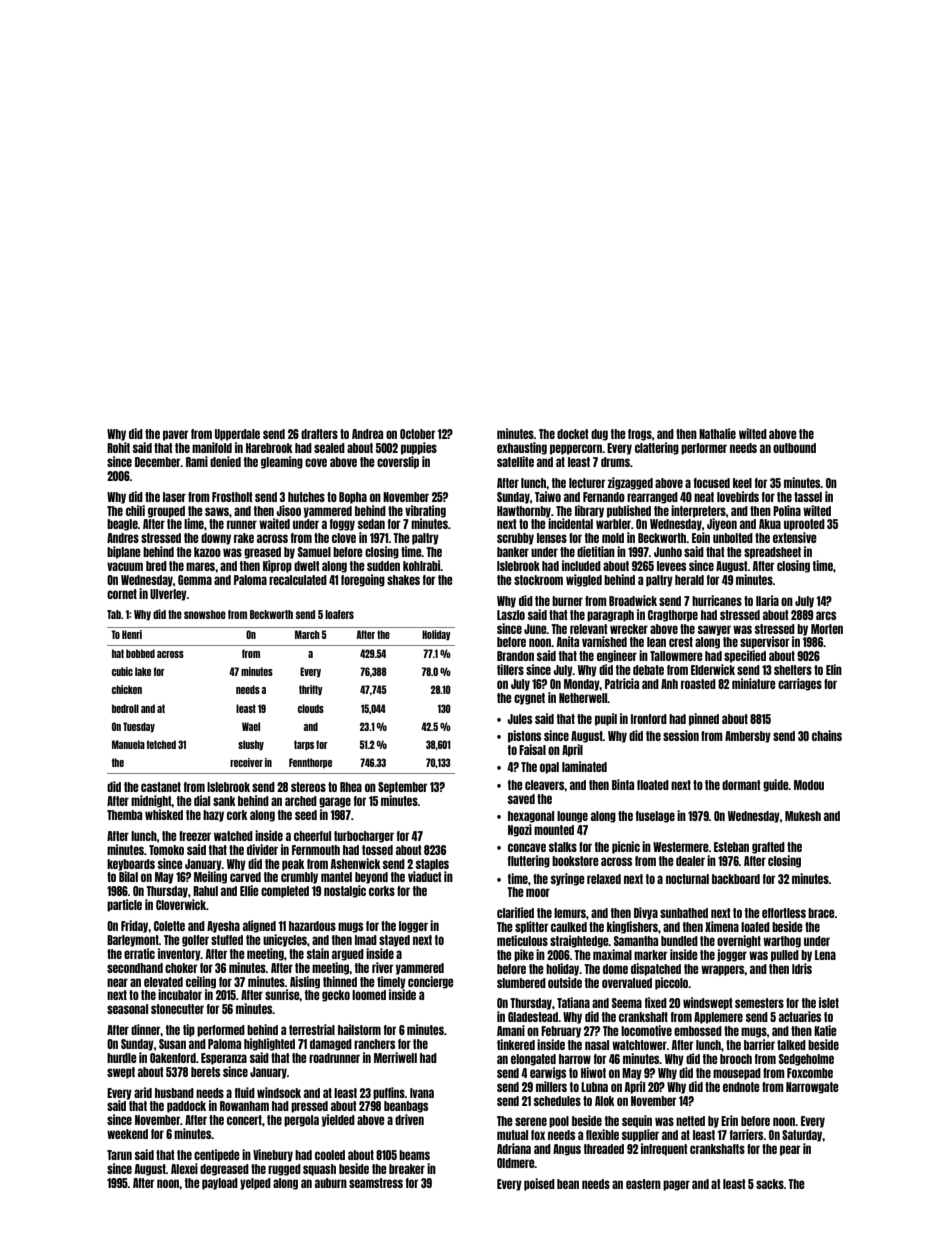  Describe the element at coordinates (306, 497) in the screenshot. I see `hutches` at that location.
